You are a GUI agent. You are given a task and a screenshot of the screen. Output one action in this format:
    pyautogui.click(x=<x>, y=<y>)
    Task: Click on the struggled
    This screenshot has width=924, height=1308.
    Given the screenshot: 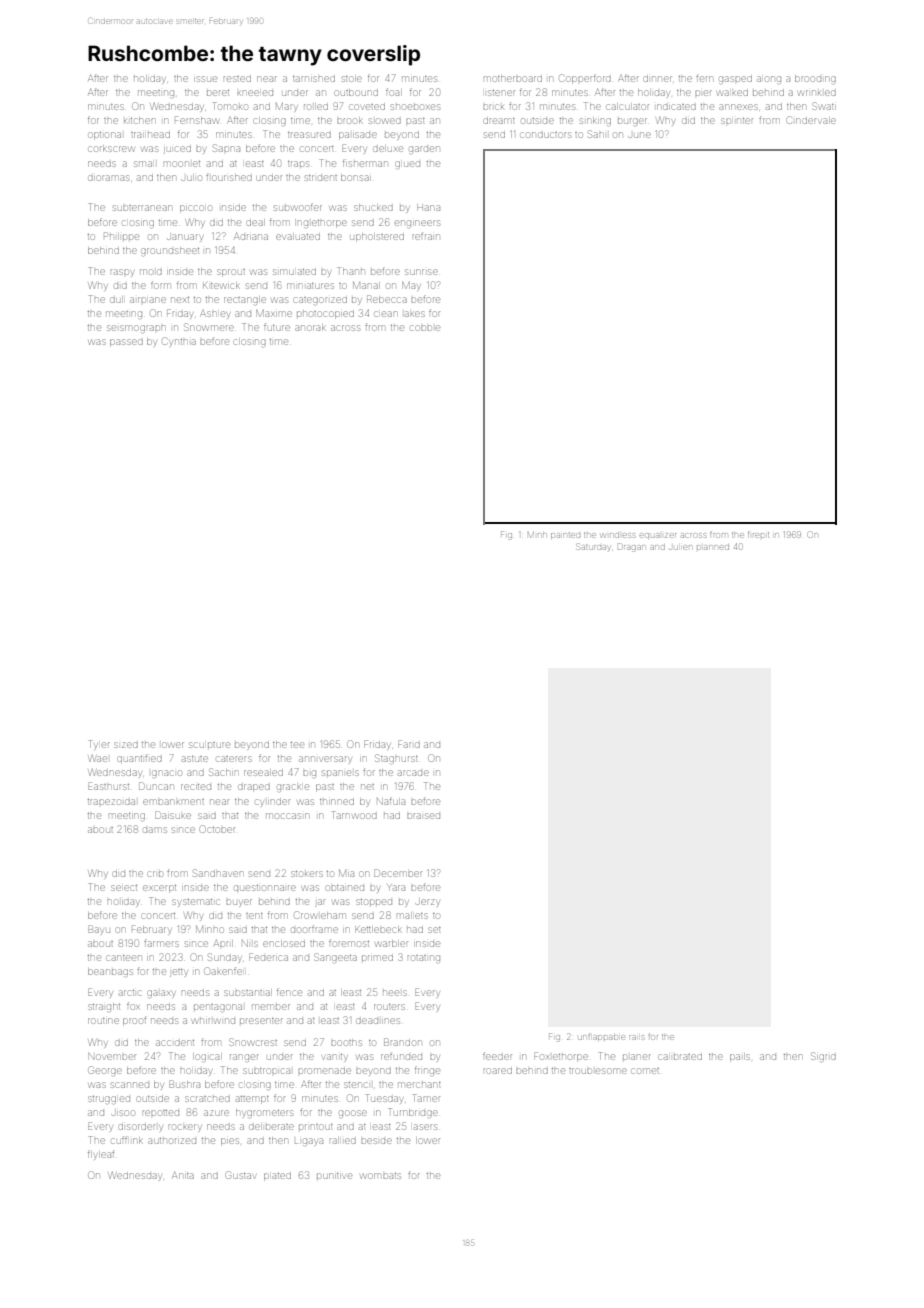 What is the action you would take?
    pyautogui.click(x=109, y=1099)
